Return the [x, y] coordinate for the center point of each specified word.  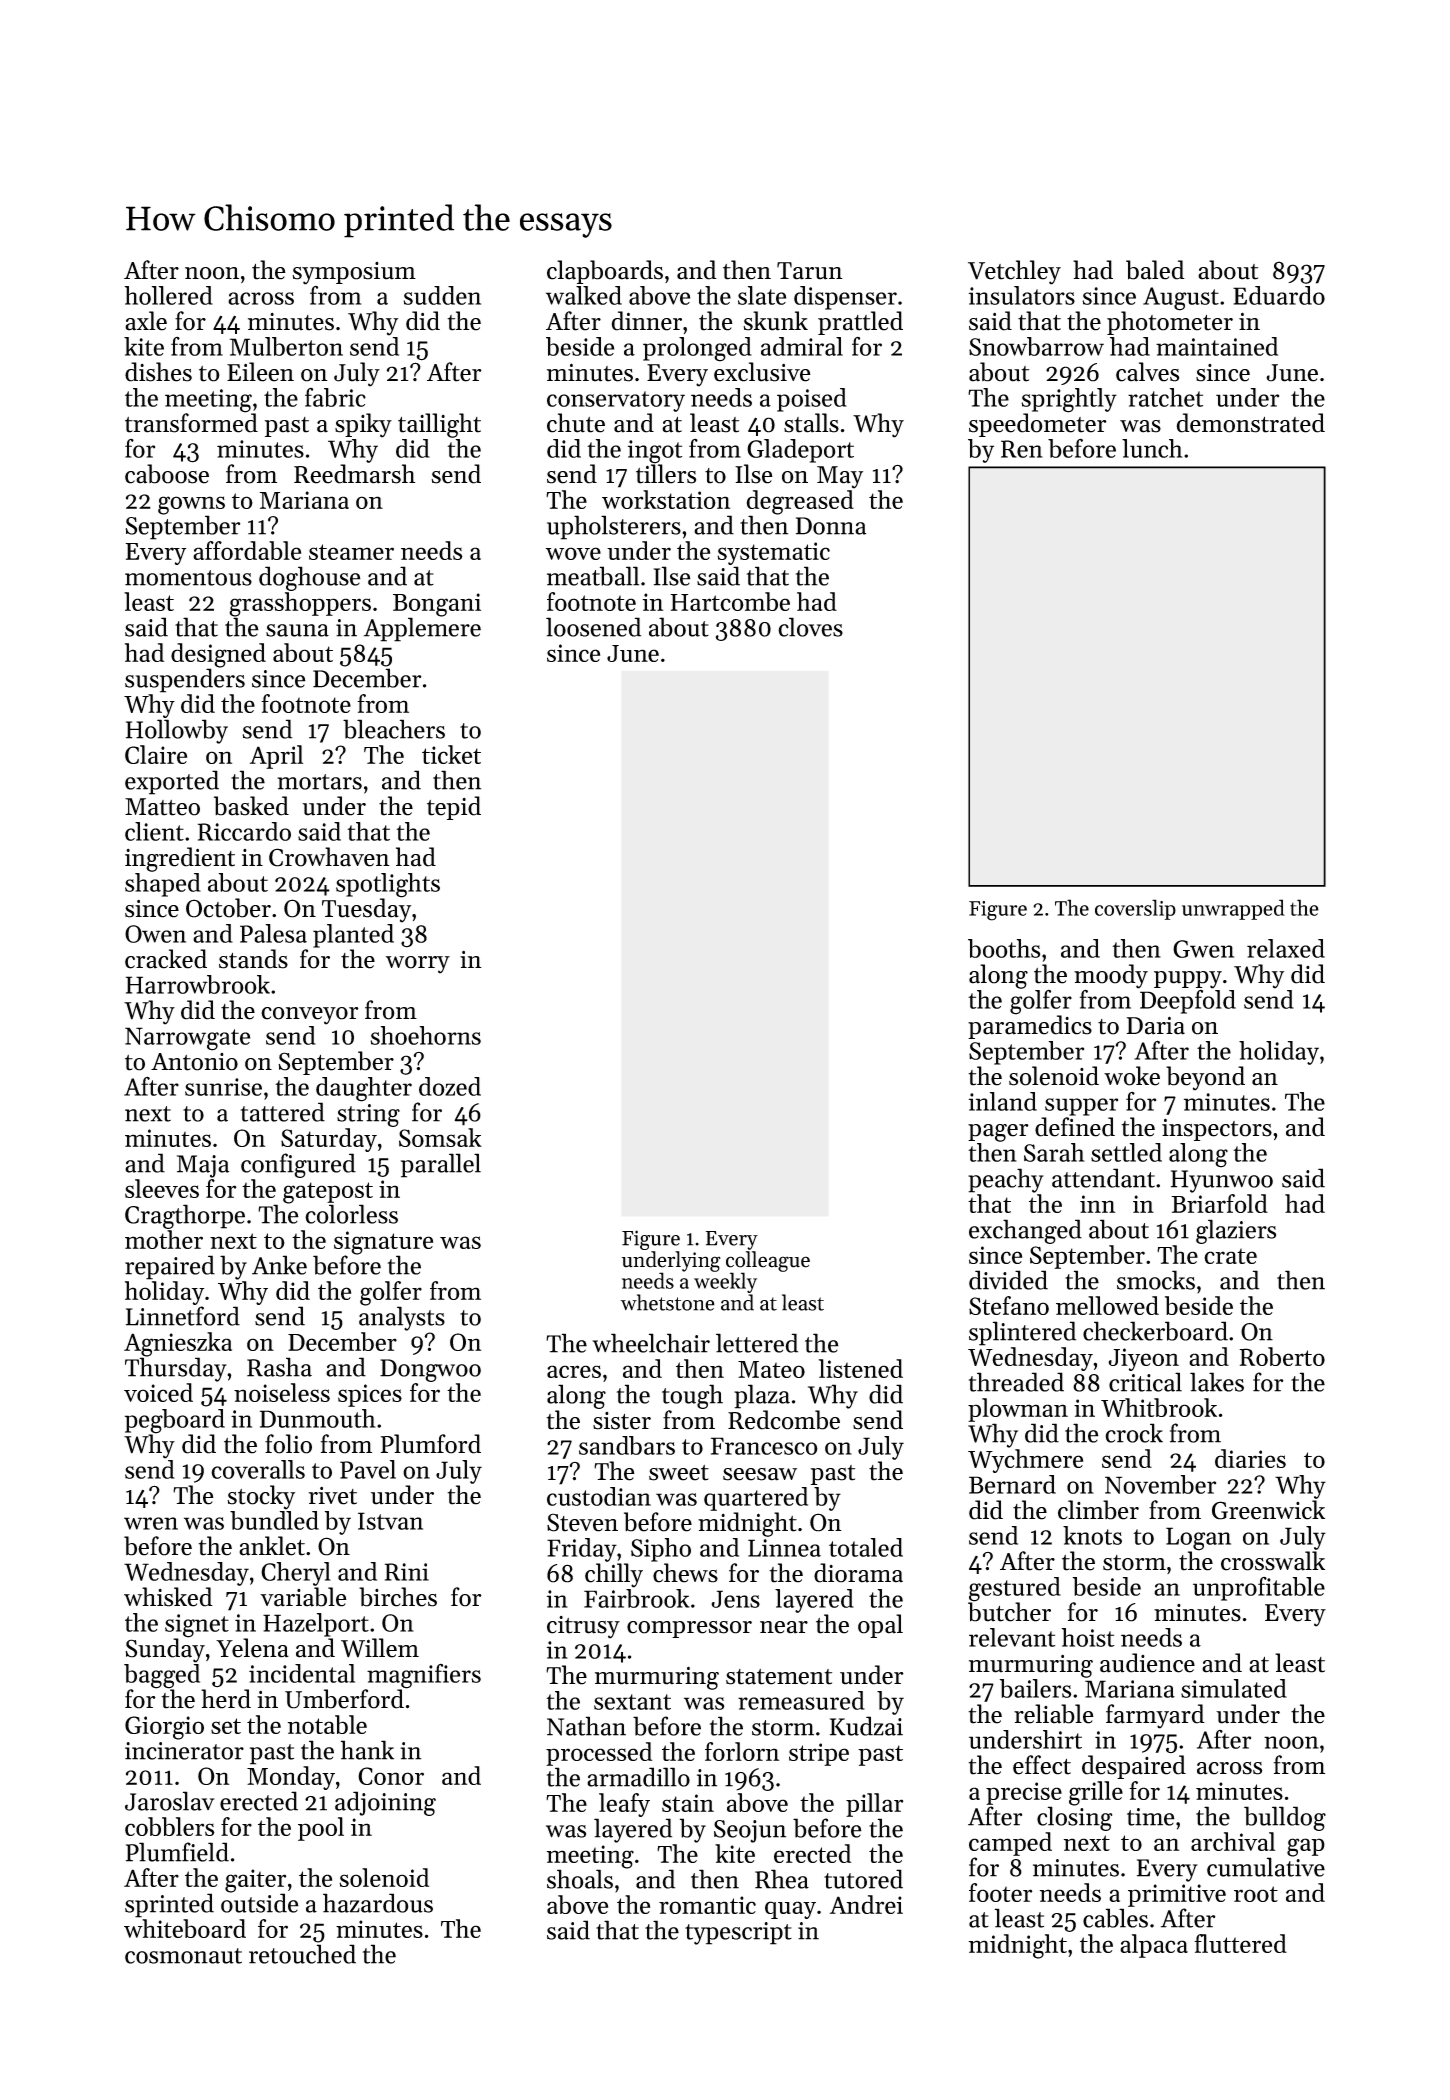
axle [146, 321]
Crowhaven [329, 857]
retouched [302, 1954]
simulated [1234, 1688]
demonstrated [1250, 423]
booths [1004, 948]
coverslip [1135, 909]
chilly [614, 1575]
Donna [831, 526]
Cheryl [296, 1574]
